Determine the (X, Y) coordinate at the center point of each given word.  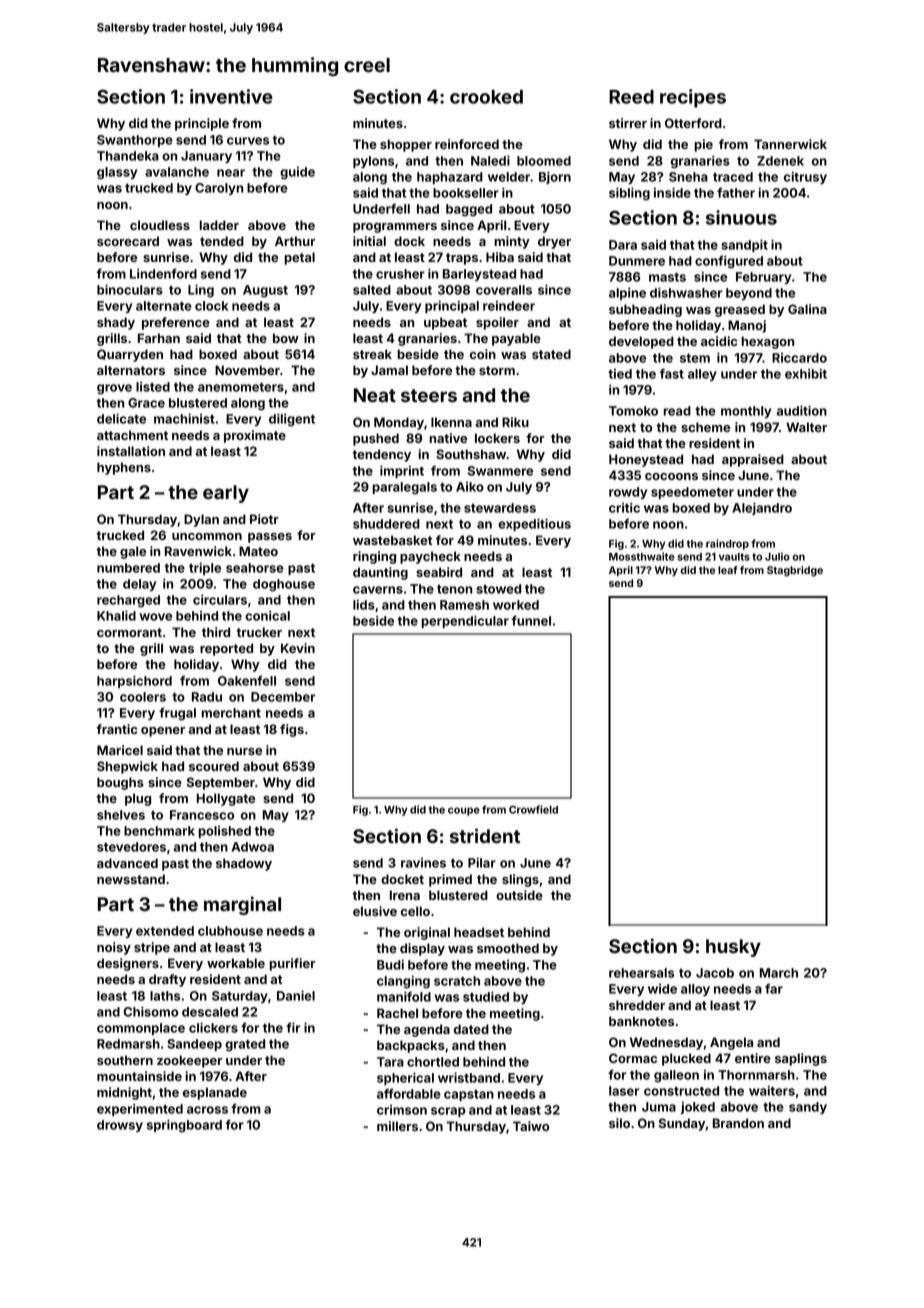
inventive (231, 96)
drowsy (120, 1126)
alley (702, 375)
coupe (464, 811)
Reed (631, 97)
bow (286, 338)
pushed (376, 439)
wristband (469, 1077)
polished (224, 832)
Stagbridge (795, 571)
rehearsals (641, 973)
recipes (693, 98)
